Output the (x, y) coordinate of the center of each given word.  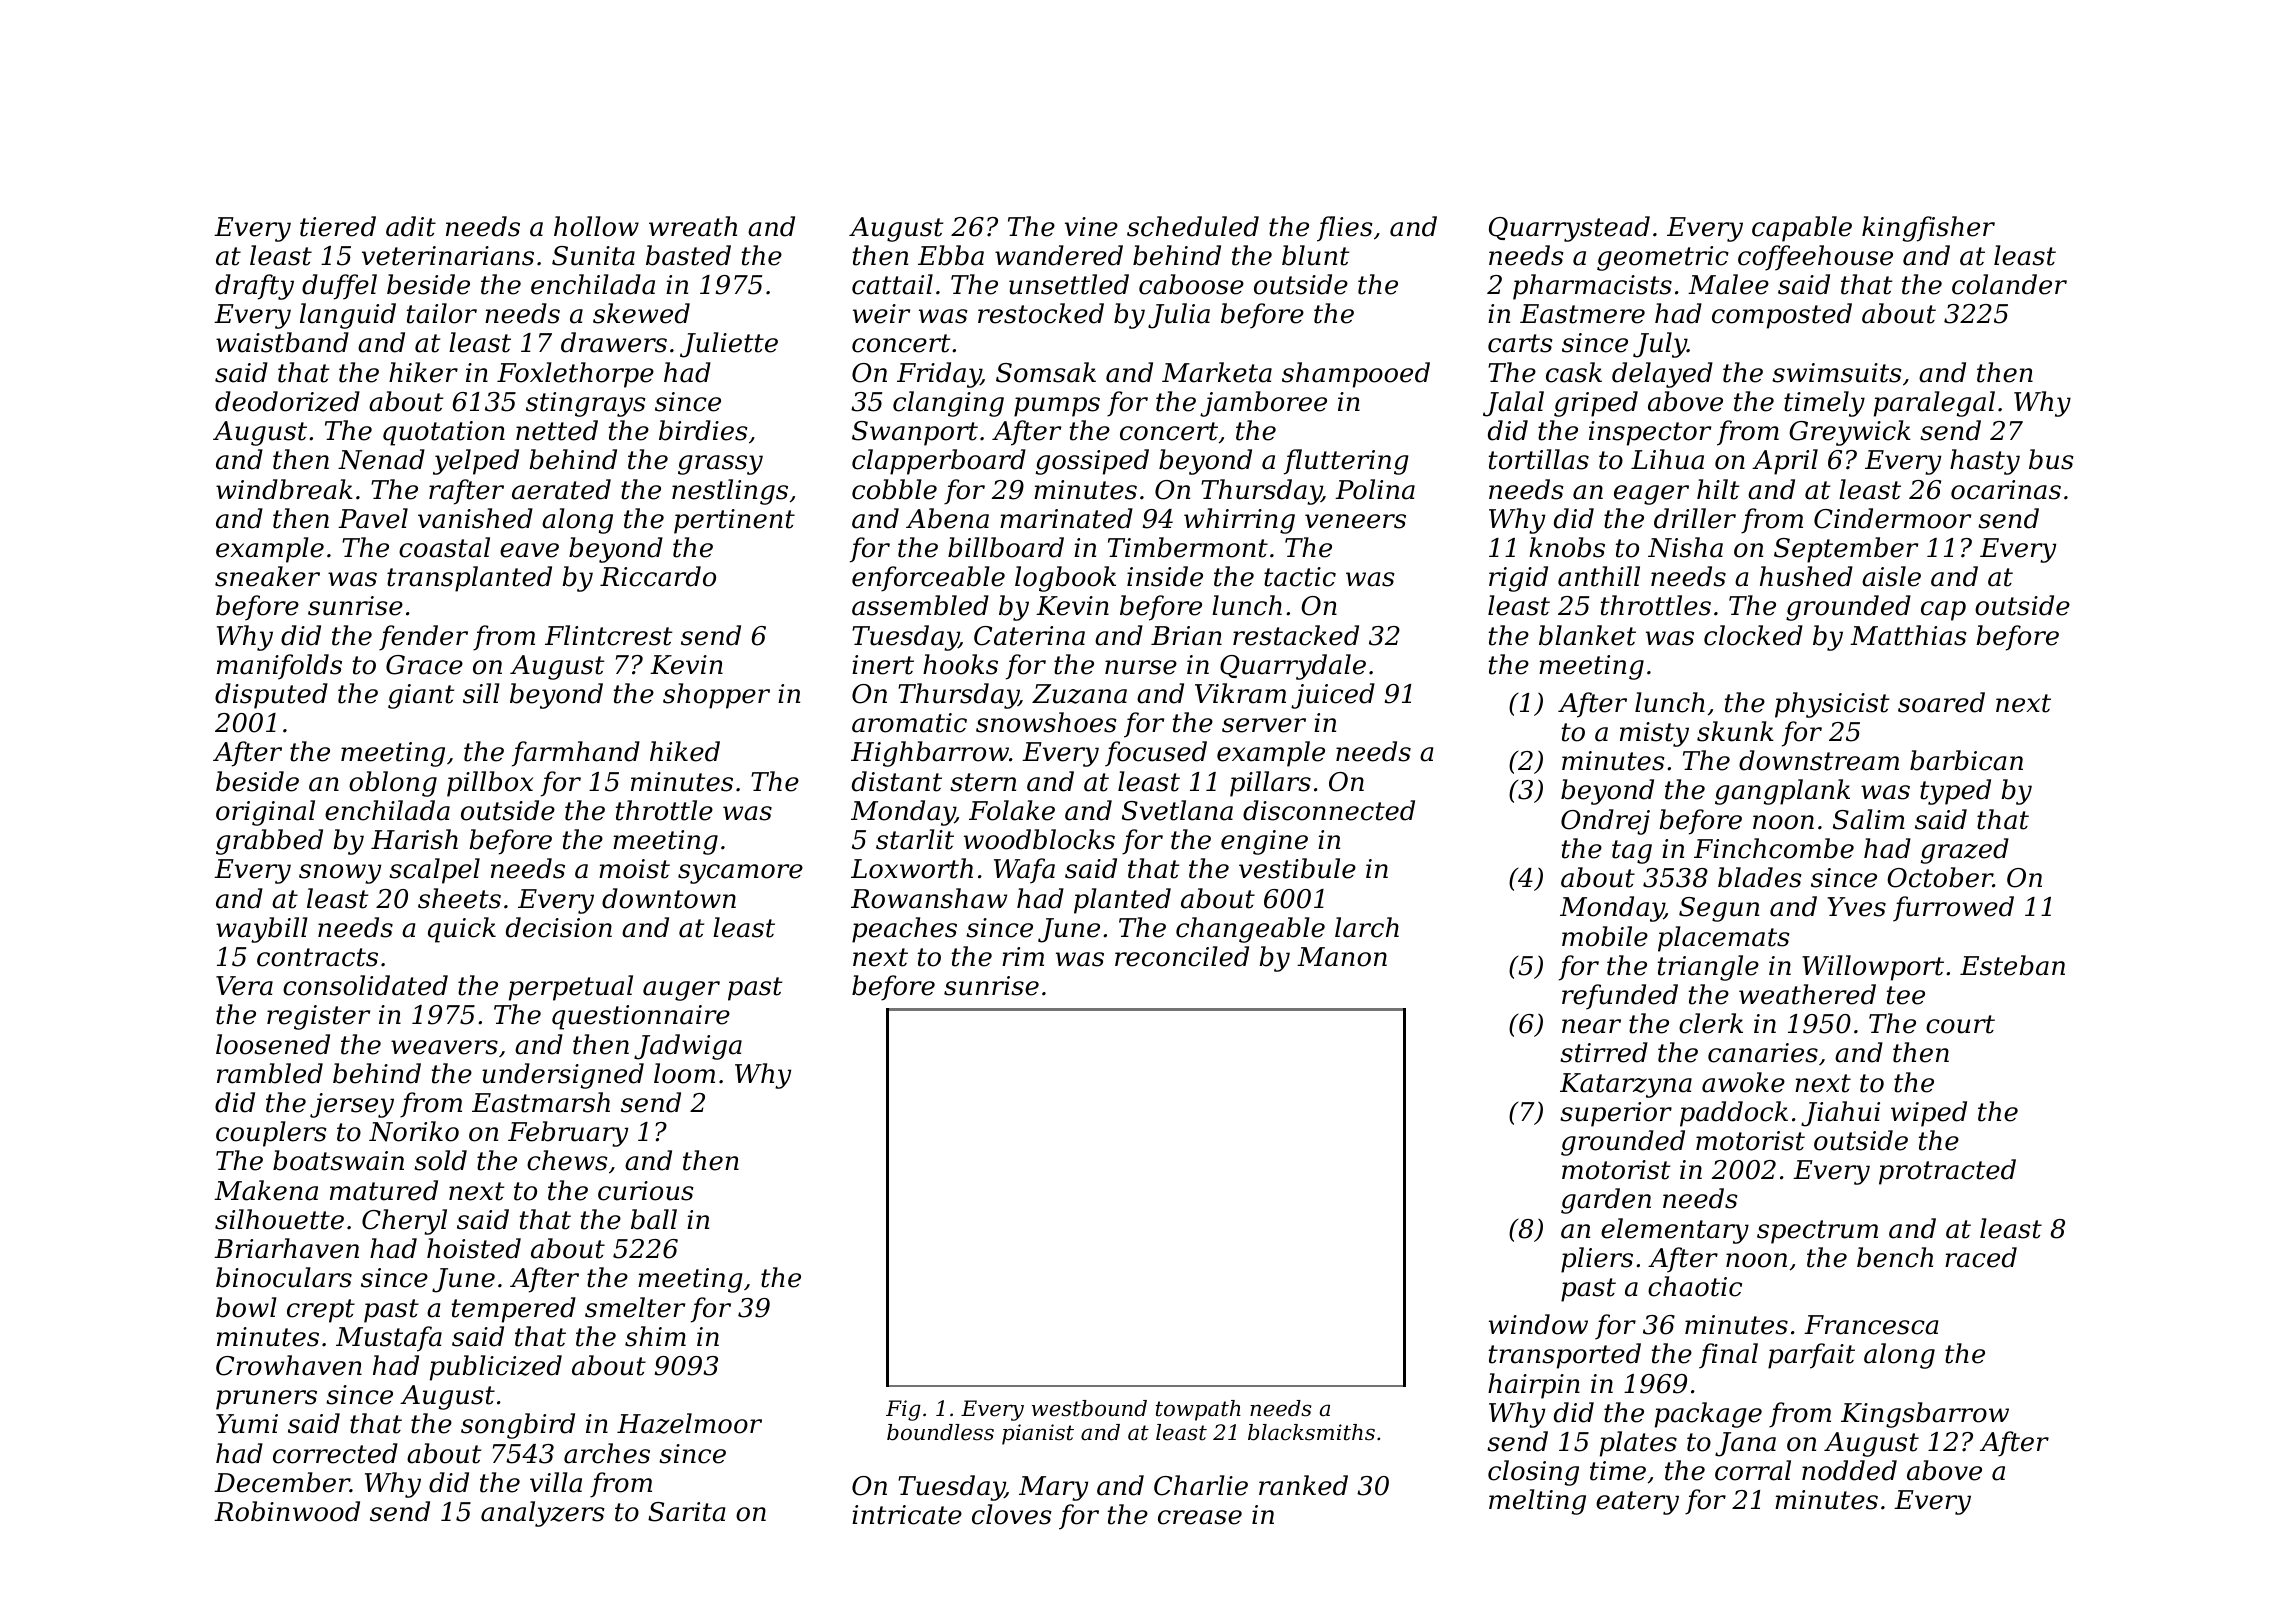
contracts (317, 957)
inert (883, 665)
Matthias (1908, 635)
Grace (424, 665)
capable (1802, 229)
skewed (641, 313)
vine (1091, 227)
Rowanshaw (929, 898)
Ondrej (1605, 822)
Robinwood (287, 1511)
